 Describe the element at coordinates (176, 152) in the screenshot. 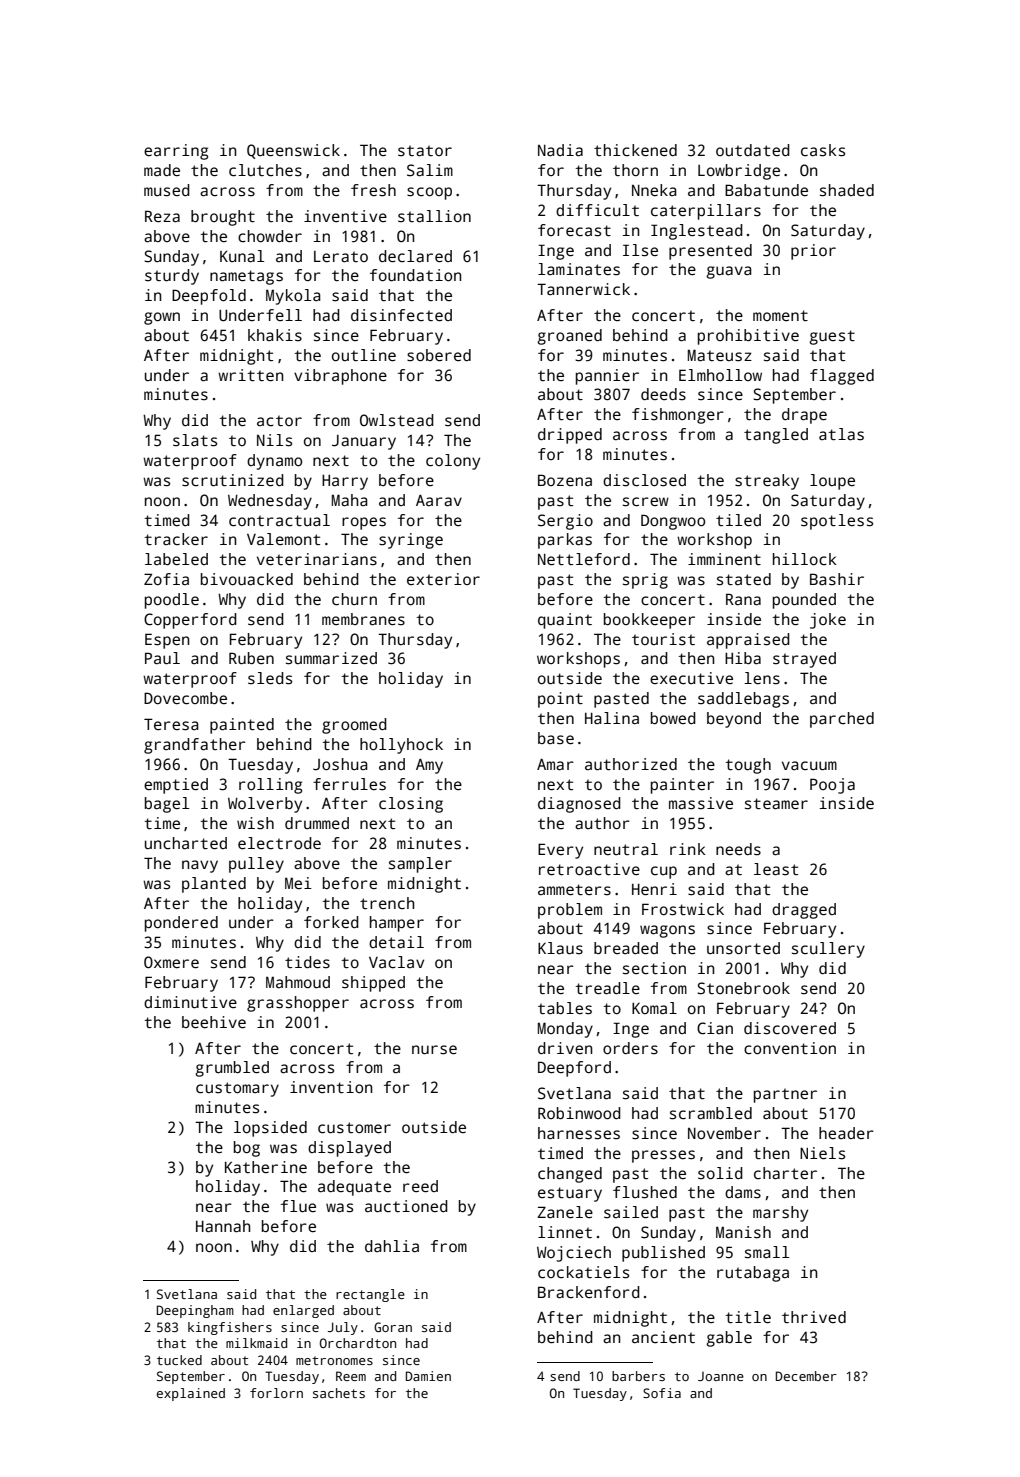

I see `earring` at that location.
